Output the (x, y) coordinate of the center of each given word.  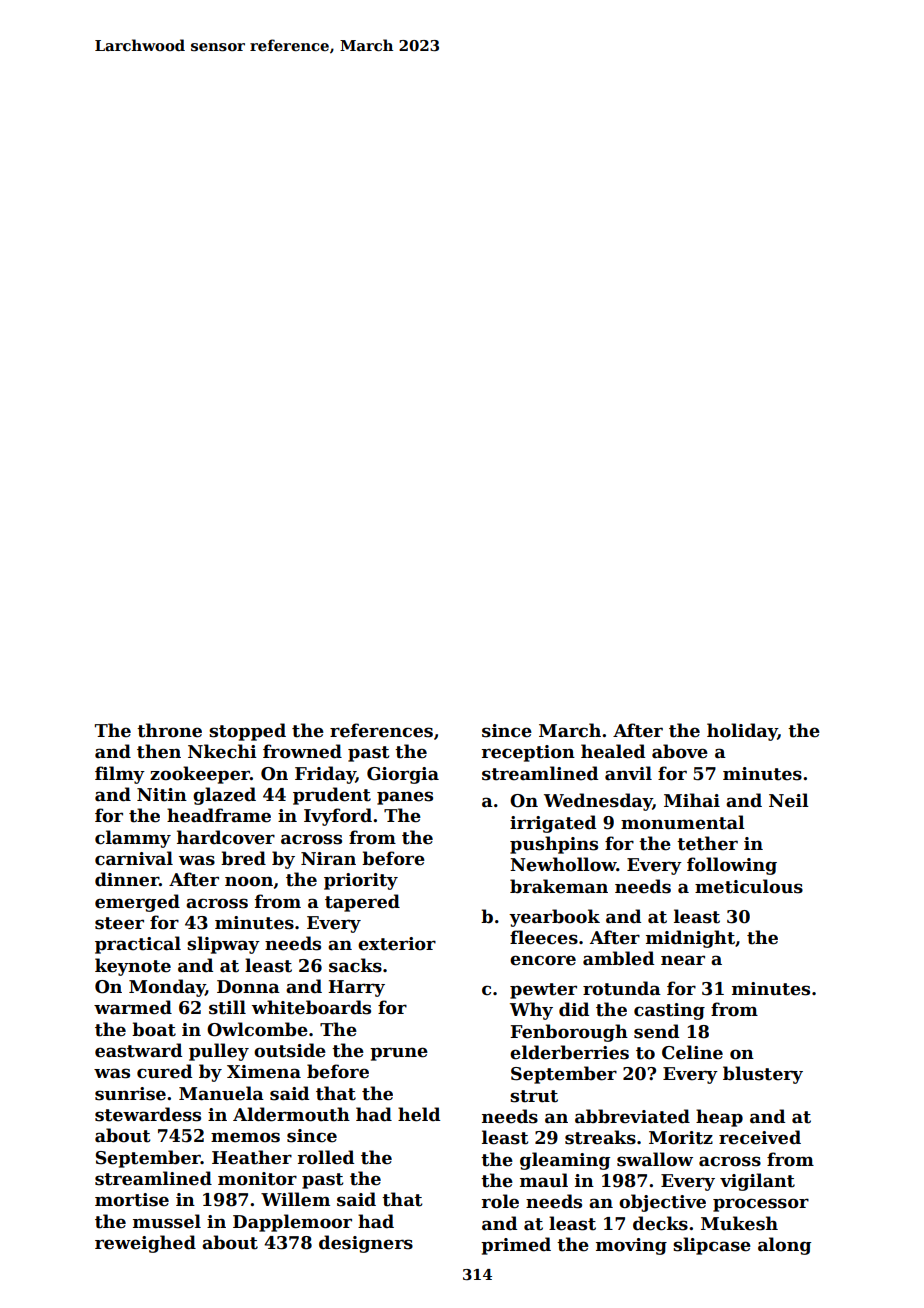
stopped (247, 732)
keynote (133, 967)
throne (169, 730)
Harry (356, 988)
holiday (742, 732)
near (683, 960)
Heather (252, 1157)
